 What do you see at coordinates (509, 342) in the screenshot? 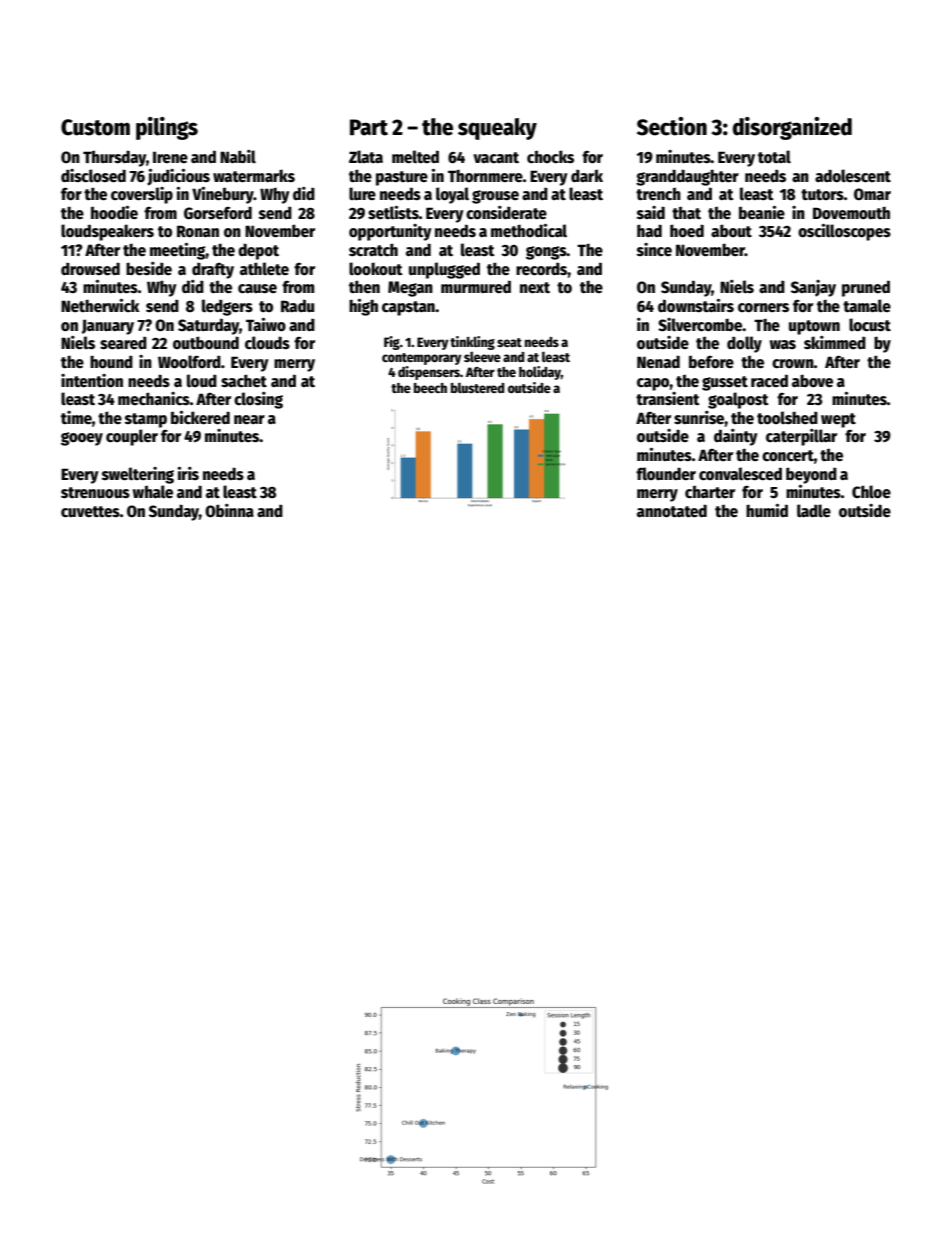
I see `seat` at bounding box center [509, 342].
